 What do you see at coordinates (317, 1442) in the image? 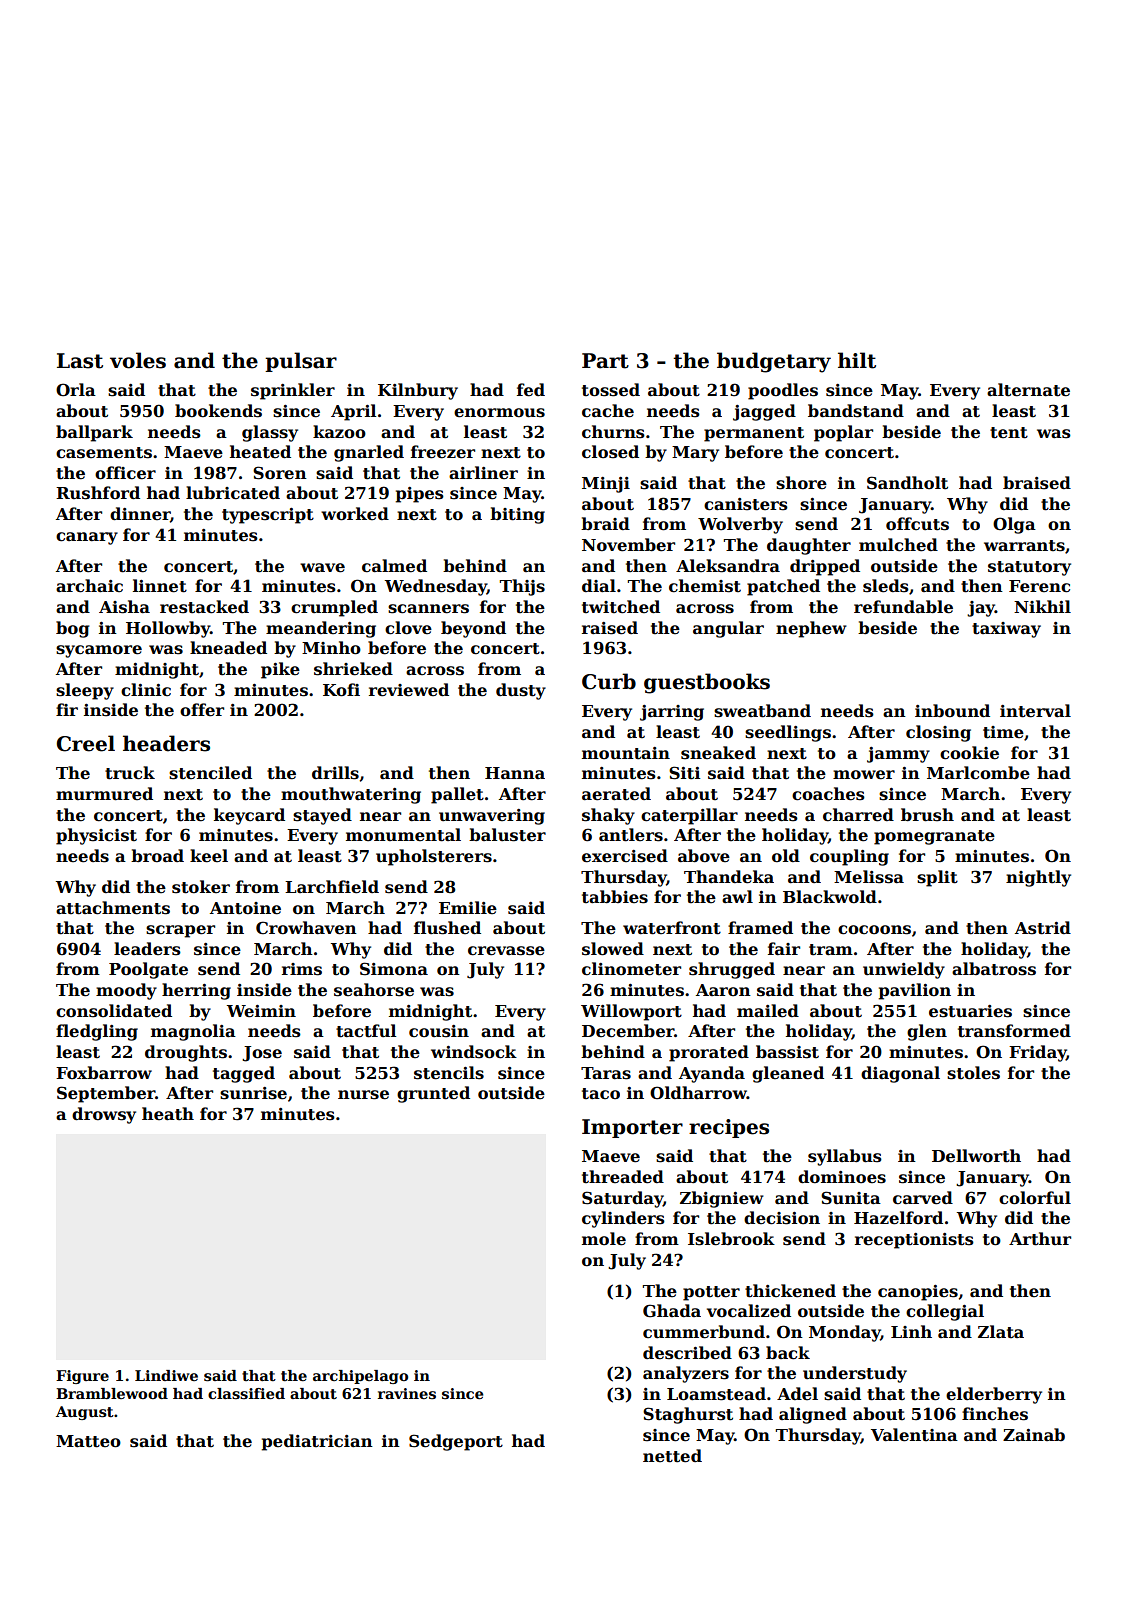
I see `pediatrician` at bounding box center [317, 1442].
